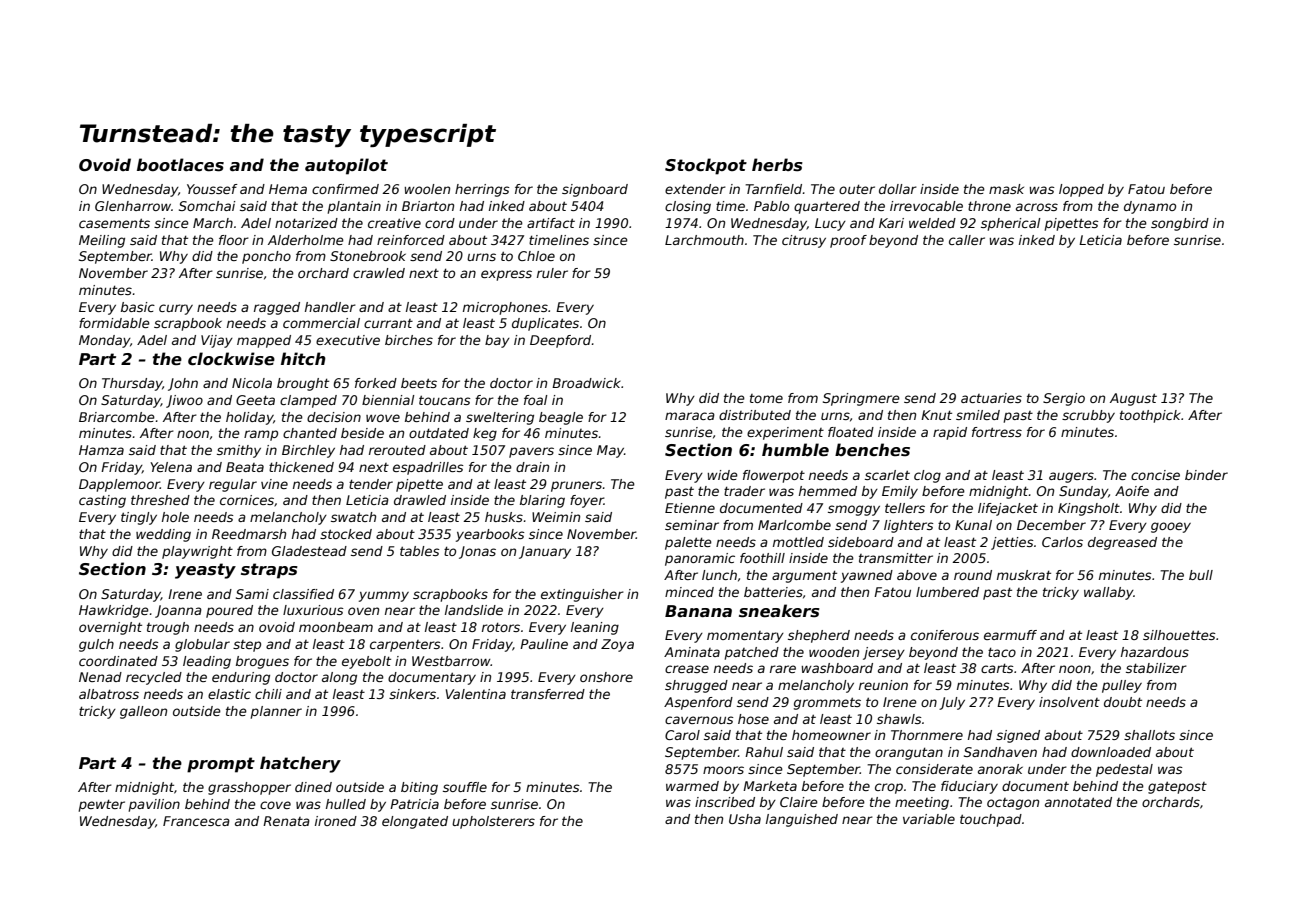  What do you see at coordinates (1081, 190) in the page?
I see `lopped` at bounding box center [1081, 190].
